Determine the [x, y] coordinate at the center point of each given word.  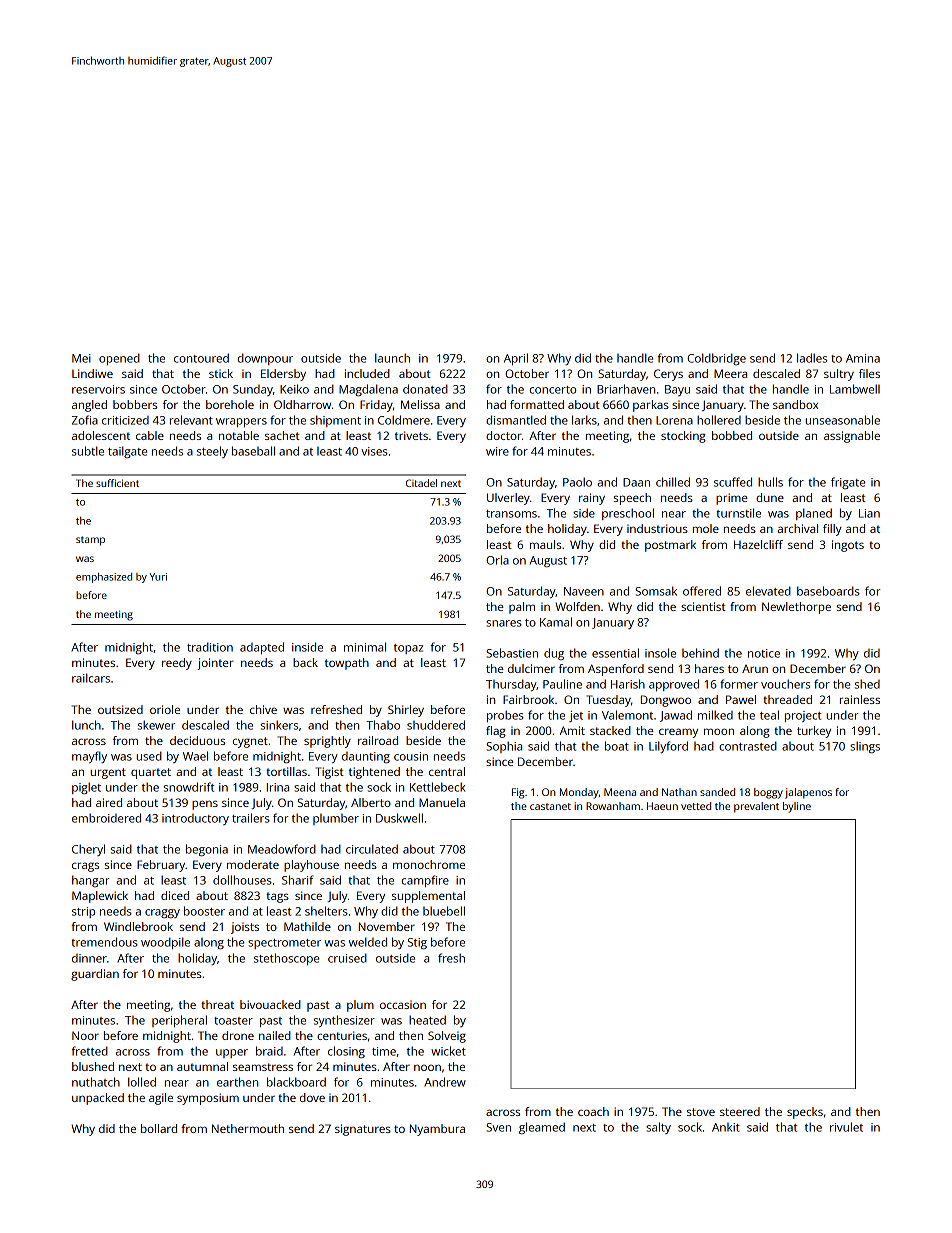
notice [764, 653]
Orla [497, 560]
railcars [91, 678]
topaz [408, 649]
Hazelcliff [758, 544]
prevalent [756, 807]
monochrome [429, 864]
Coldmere [404, 420]
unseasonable [842, 420]
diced [175, 895]
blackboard [296, 1082]
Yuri [158, 577]
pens [205, 805]
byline [797, 807]
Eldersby [283, 375]
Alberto [371, 802]
